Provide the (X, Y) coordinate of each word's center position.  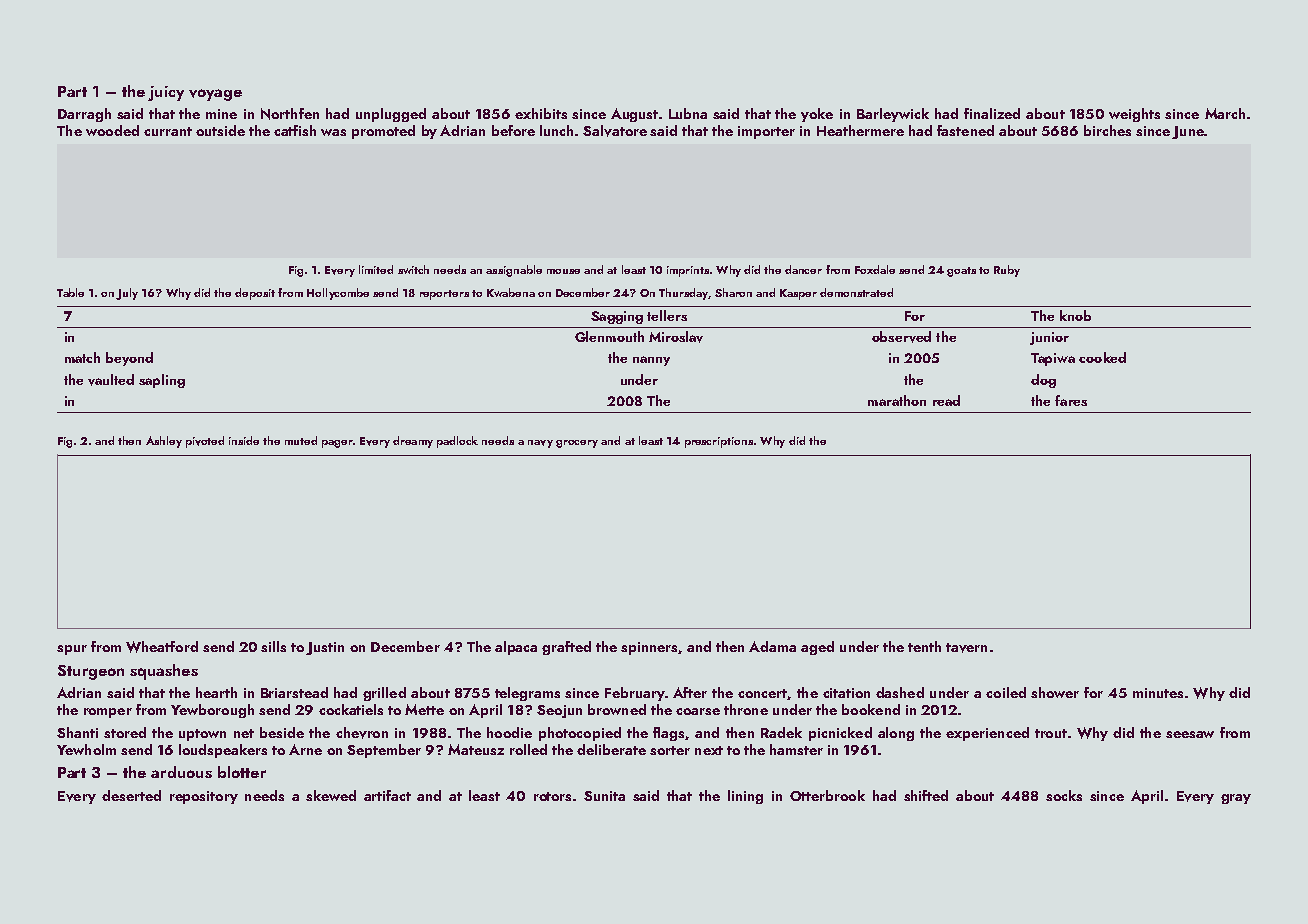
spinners (650, 648)
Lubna (688, 113)
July (127, 294)
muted (301, 440)
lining (745, 797)
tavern (966, 648)
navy (540, 444)
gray (1236, 799)
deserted (131, 795)
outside (220, 130)
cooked (1102, 357)
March (1225, 113)
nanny (651, 361)
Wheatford (162, 647)
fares (1071, 400)
